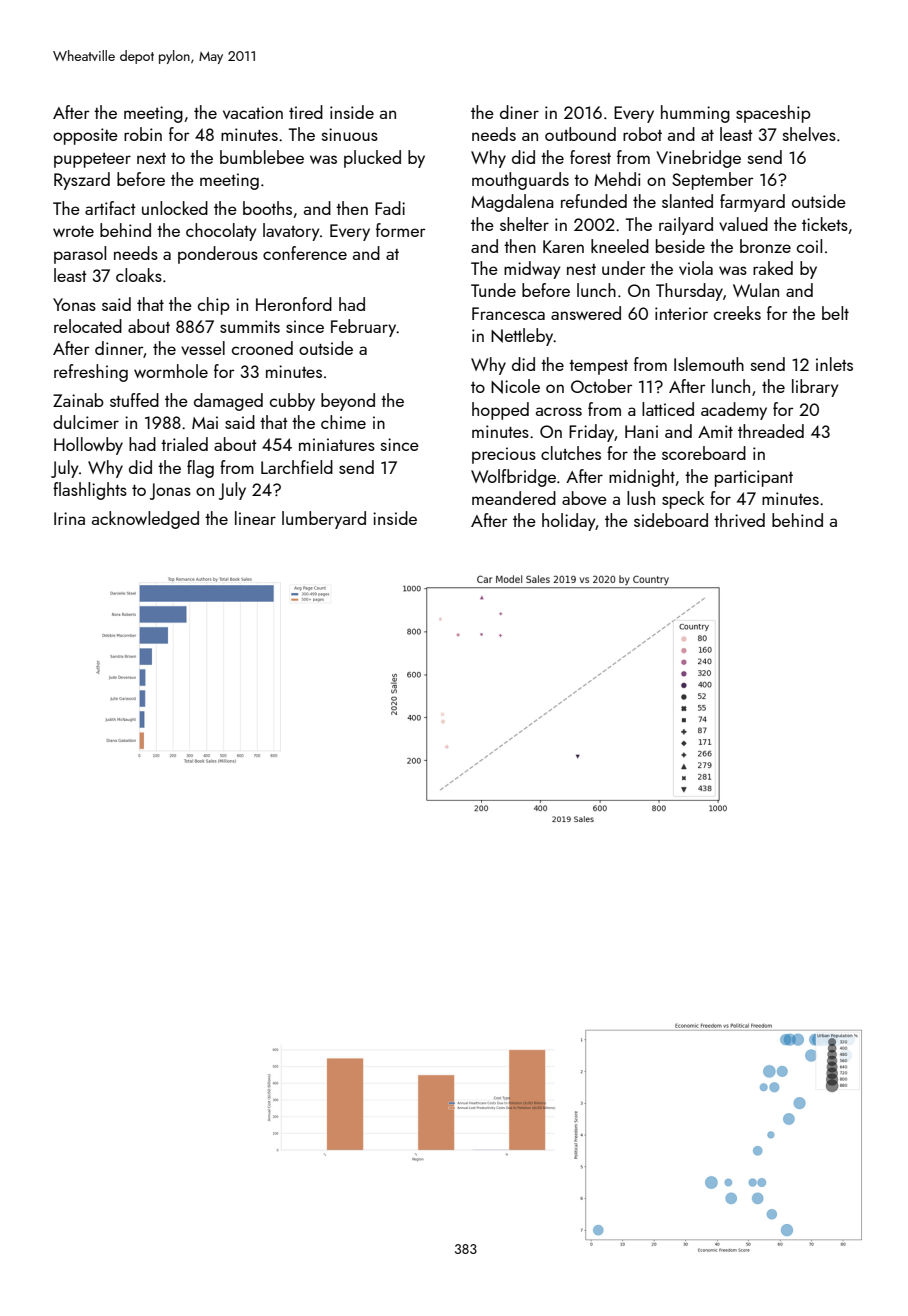 The height and width of the page is (1316, 908). Describe the element at coordinates (773, 114) in the page. I see `spaceship` at that location.
